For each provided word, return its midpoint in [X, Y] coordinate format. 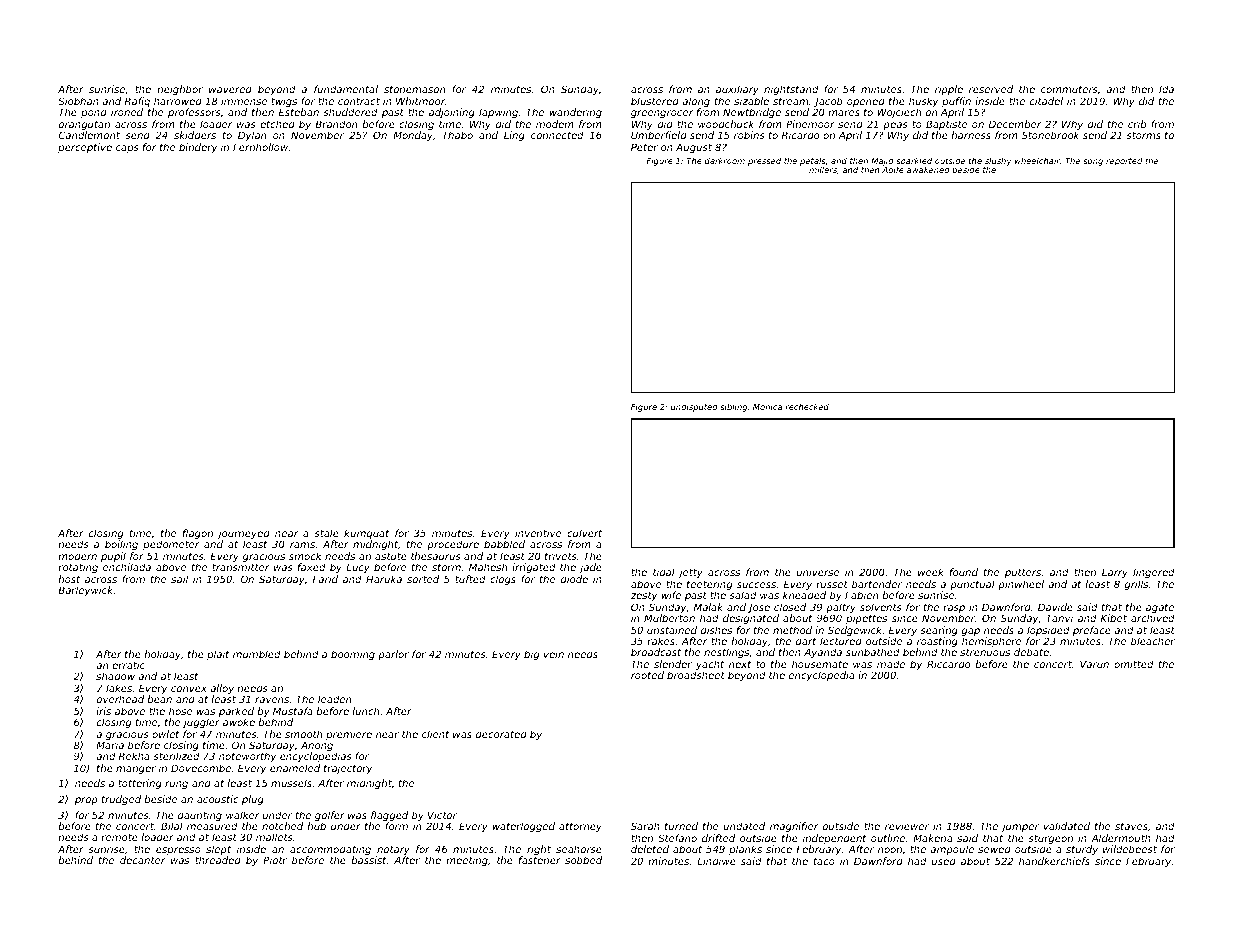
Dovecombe [201, 768]
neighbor [180, 90]
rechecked [807, 406]
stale [326, 533]
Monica [767, 406]
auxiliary [737, 90]
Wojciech [899, 113]
